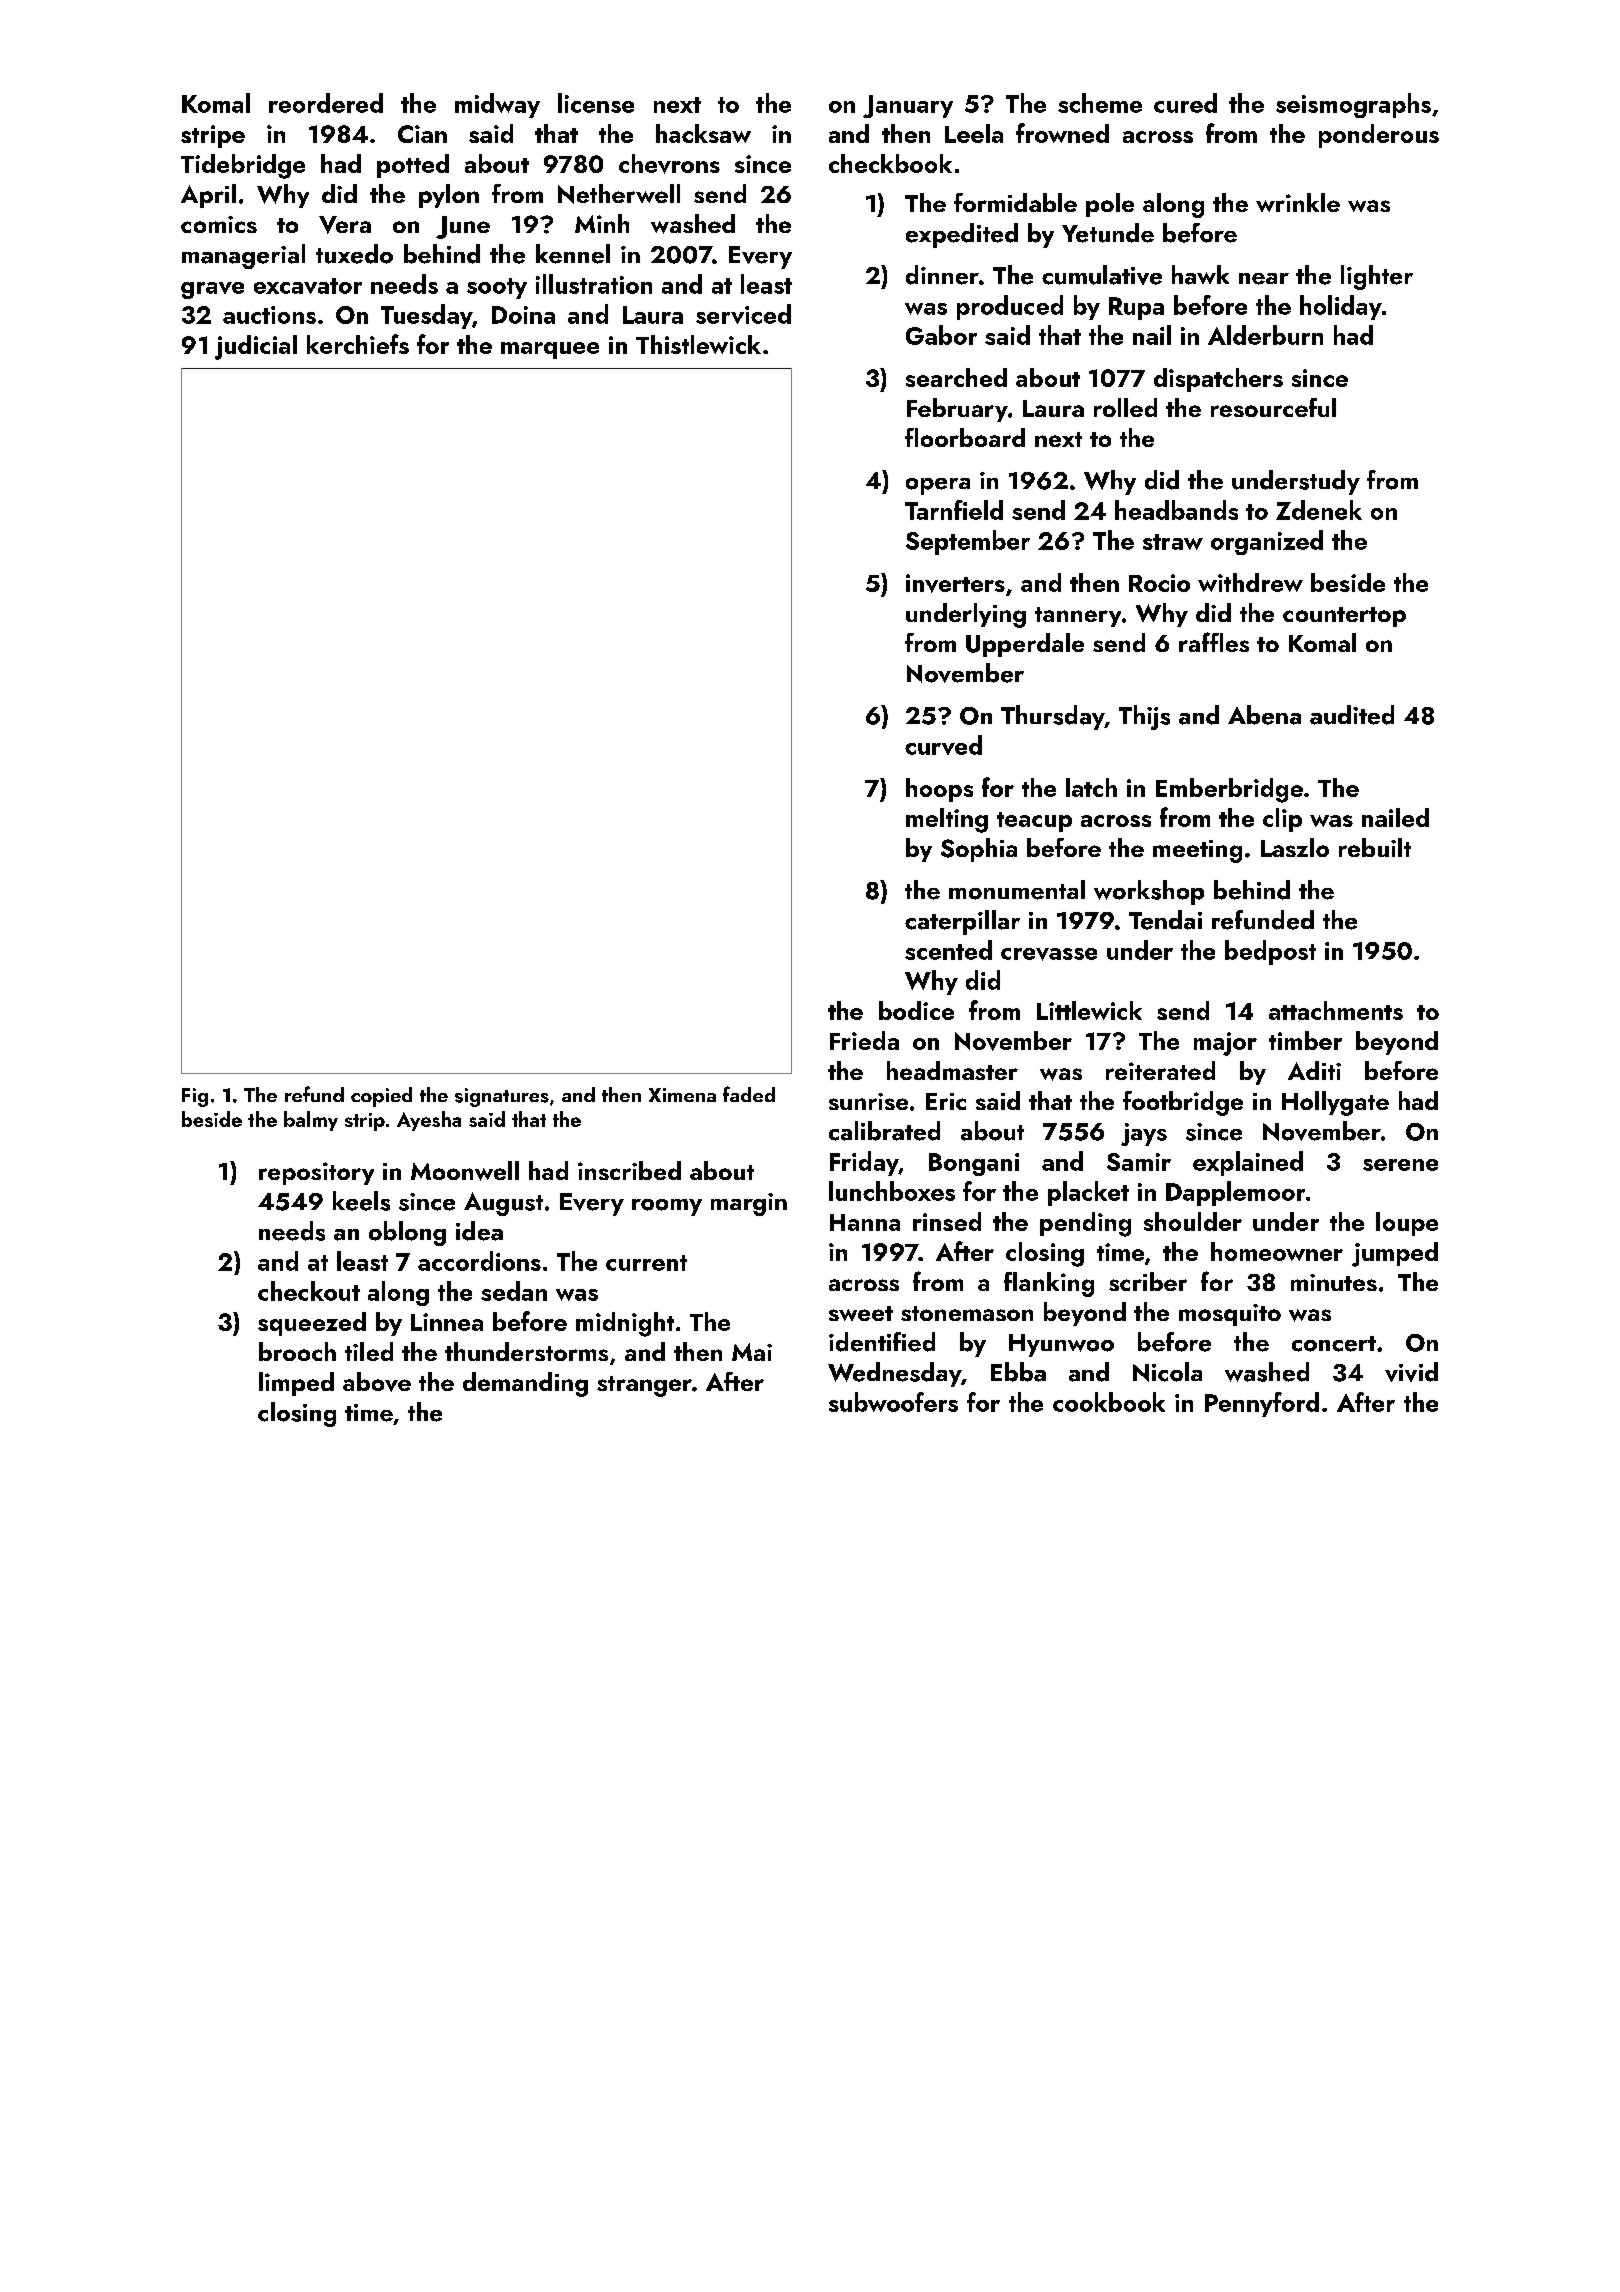 The image size is (1620, 2292). I want to click on demanding, so click(525, 1384).
